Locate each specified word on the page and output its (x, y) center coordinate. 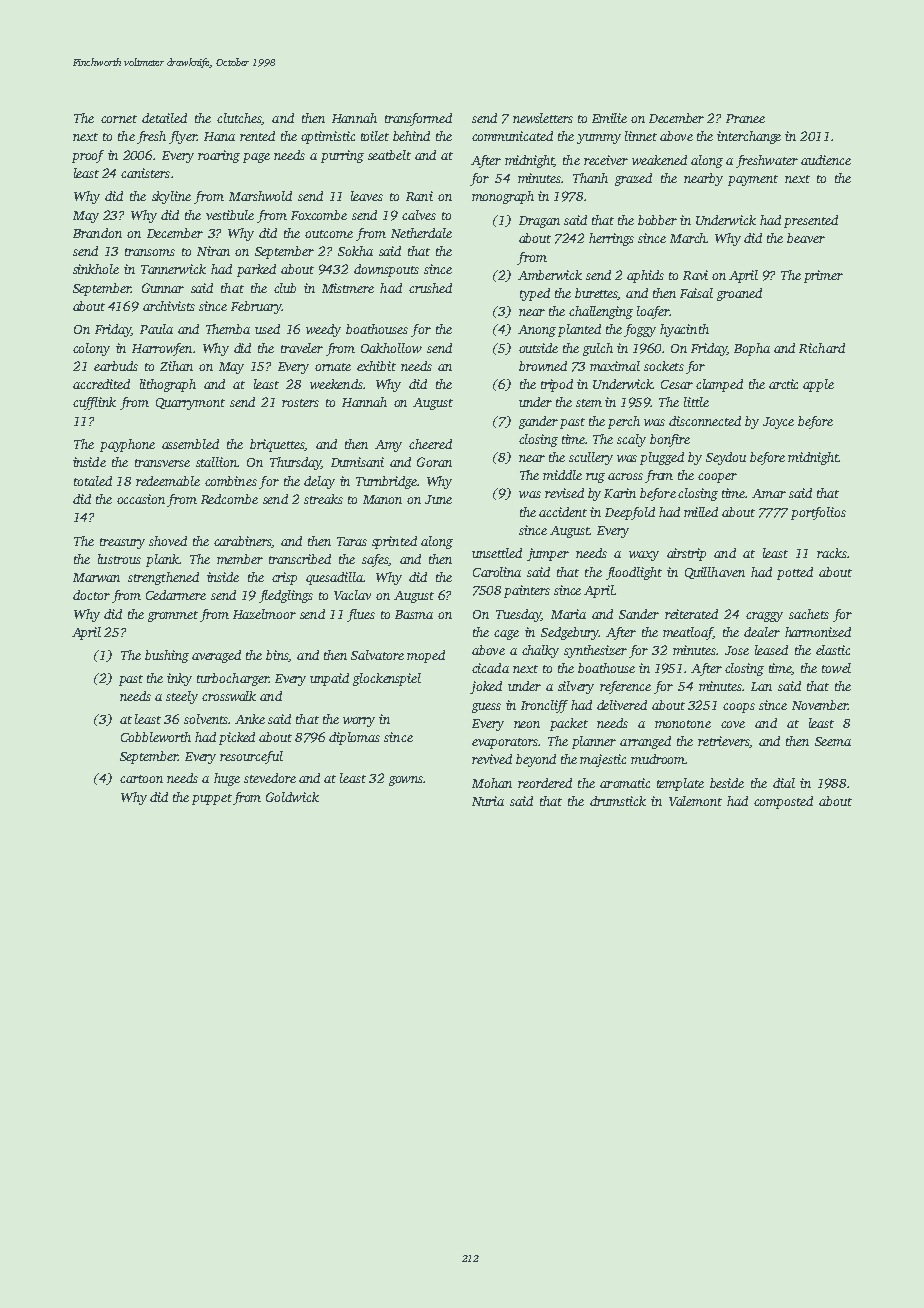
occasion (141, 499)
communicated (512, 136)
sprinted (394, 542)
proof (88, 156)
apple (818, 385)
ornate (333, 367)
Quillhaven (715, 573)
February (256, 307)
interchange (749, 137)
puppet (212, 799)
